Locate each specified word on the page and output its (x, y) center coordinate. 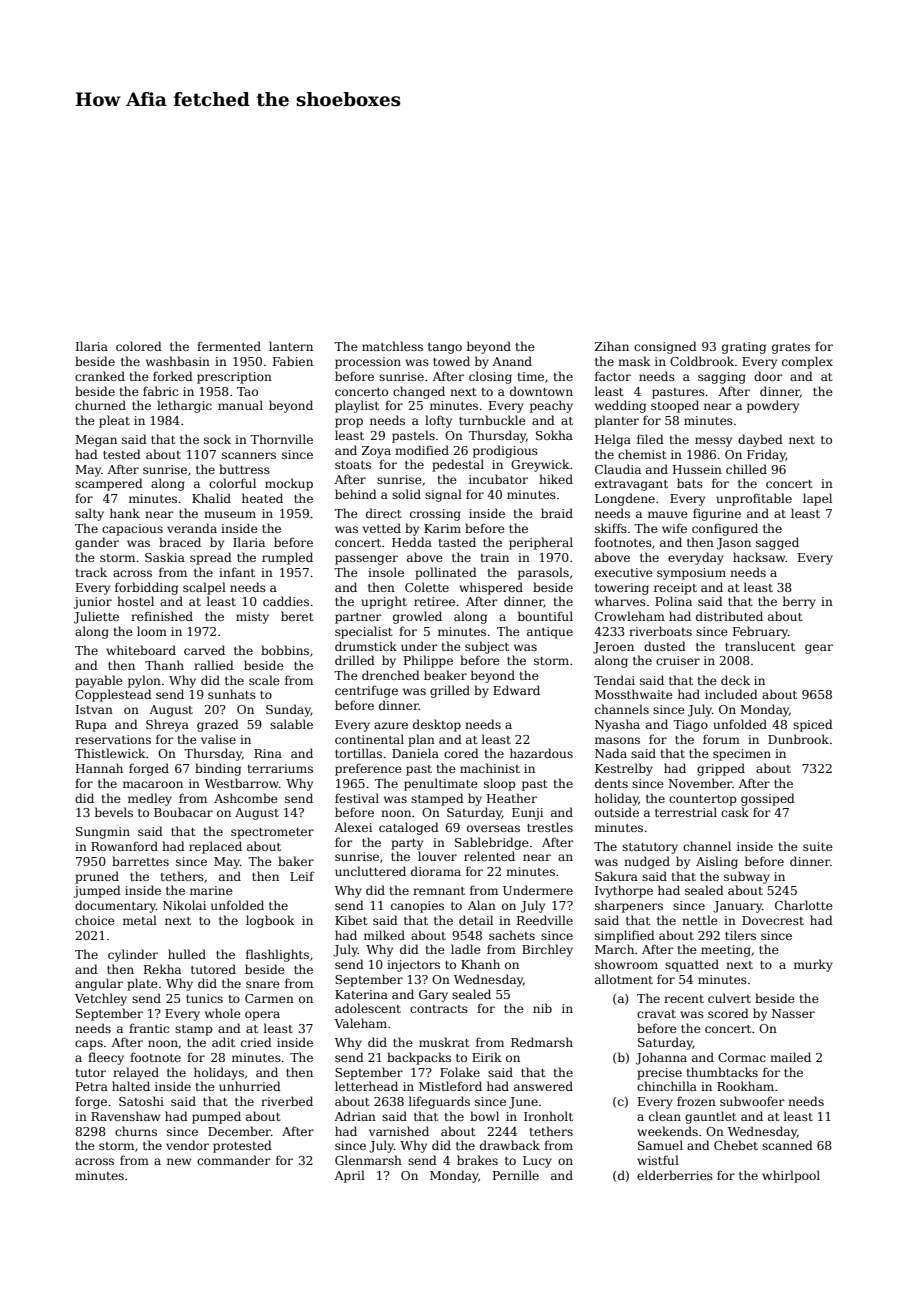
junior (92, 603)
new (179, 1161)
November (700, 783)
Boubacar (183, 812)
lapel (817, 499)
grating (744, 348)
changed (419, 392)
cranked (100, 376)
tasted (457, 542)
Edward (516, 690)
